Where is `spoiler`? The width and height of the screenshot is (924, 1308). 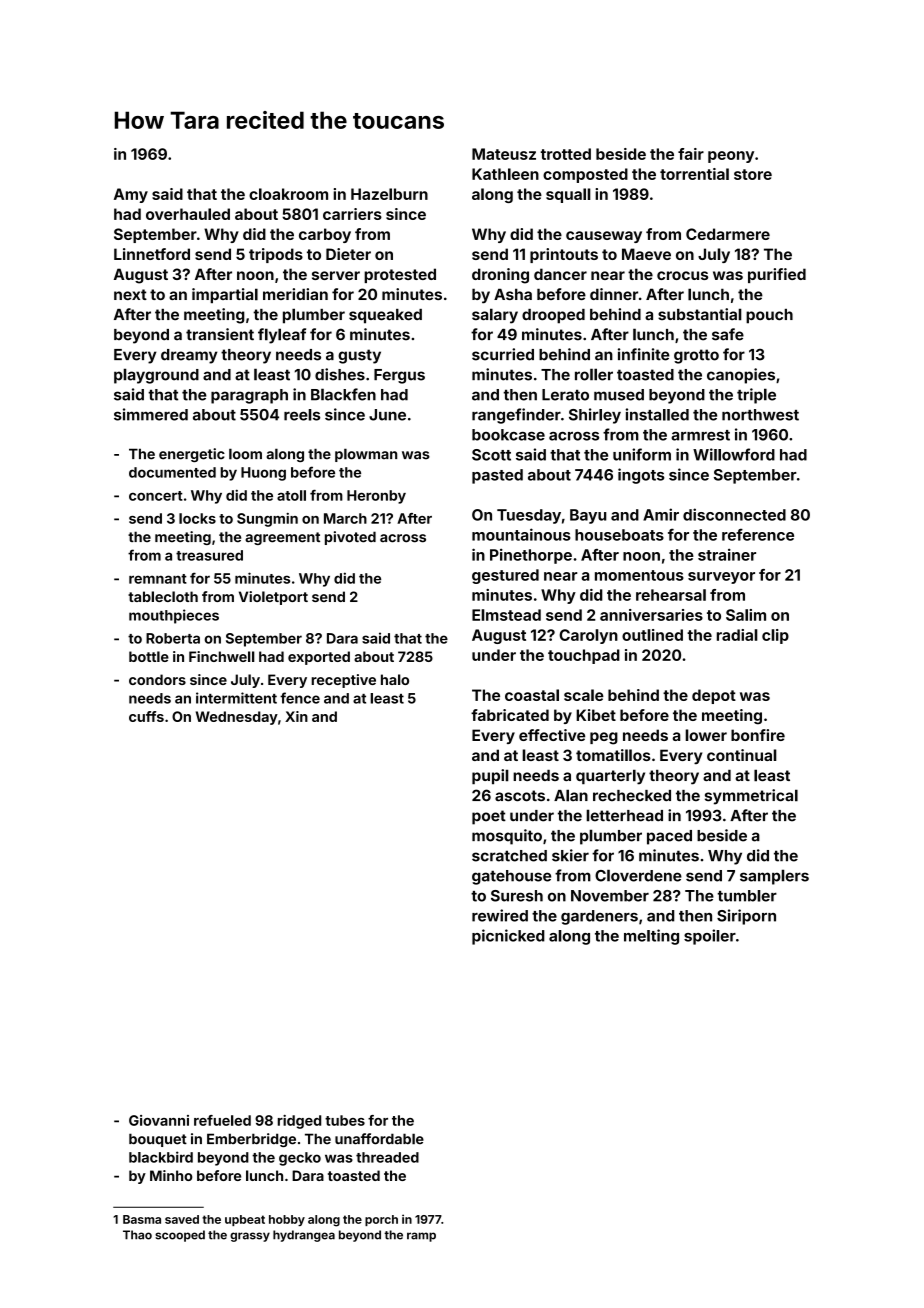 spoiler is located at coordinates (710, 937).
